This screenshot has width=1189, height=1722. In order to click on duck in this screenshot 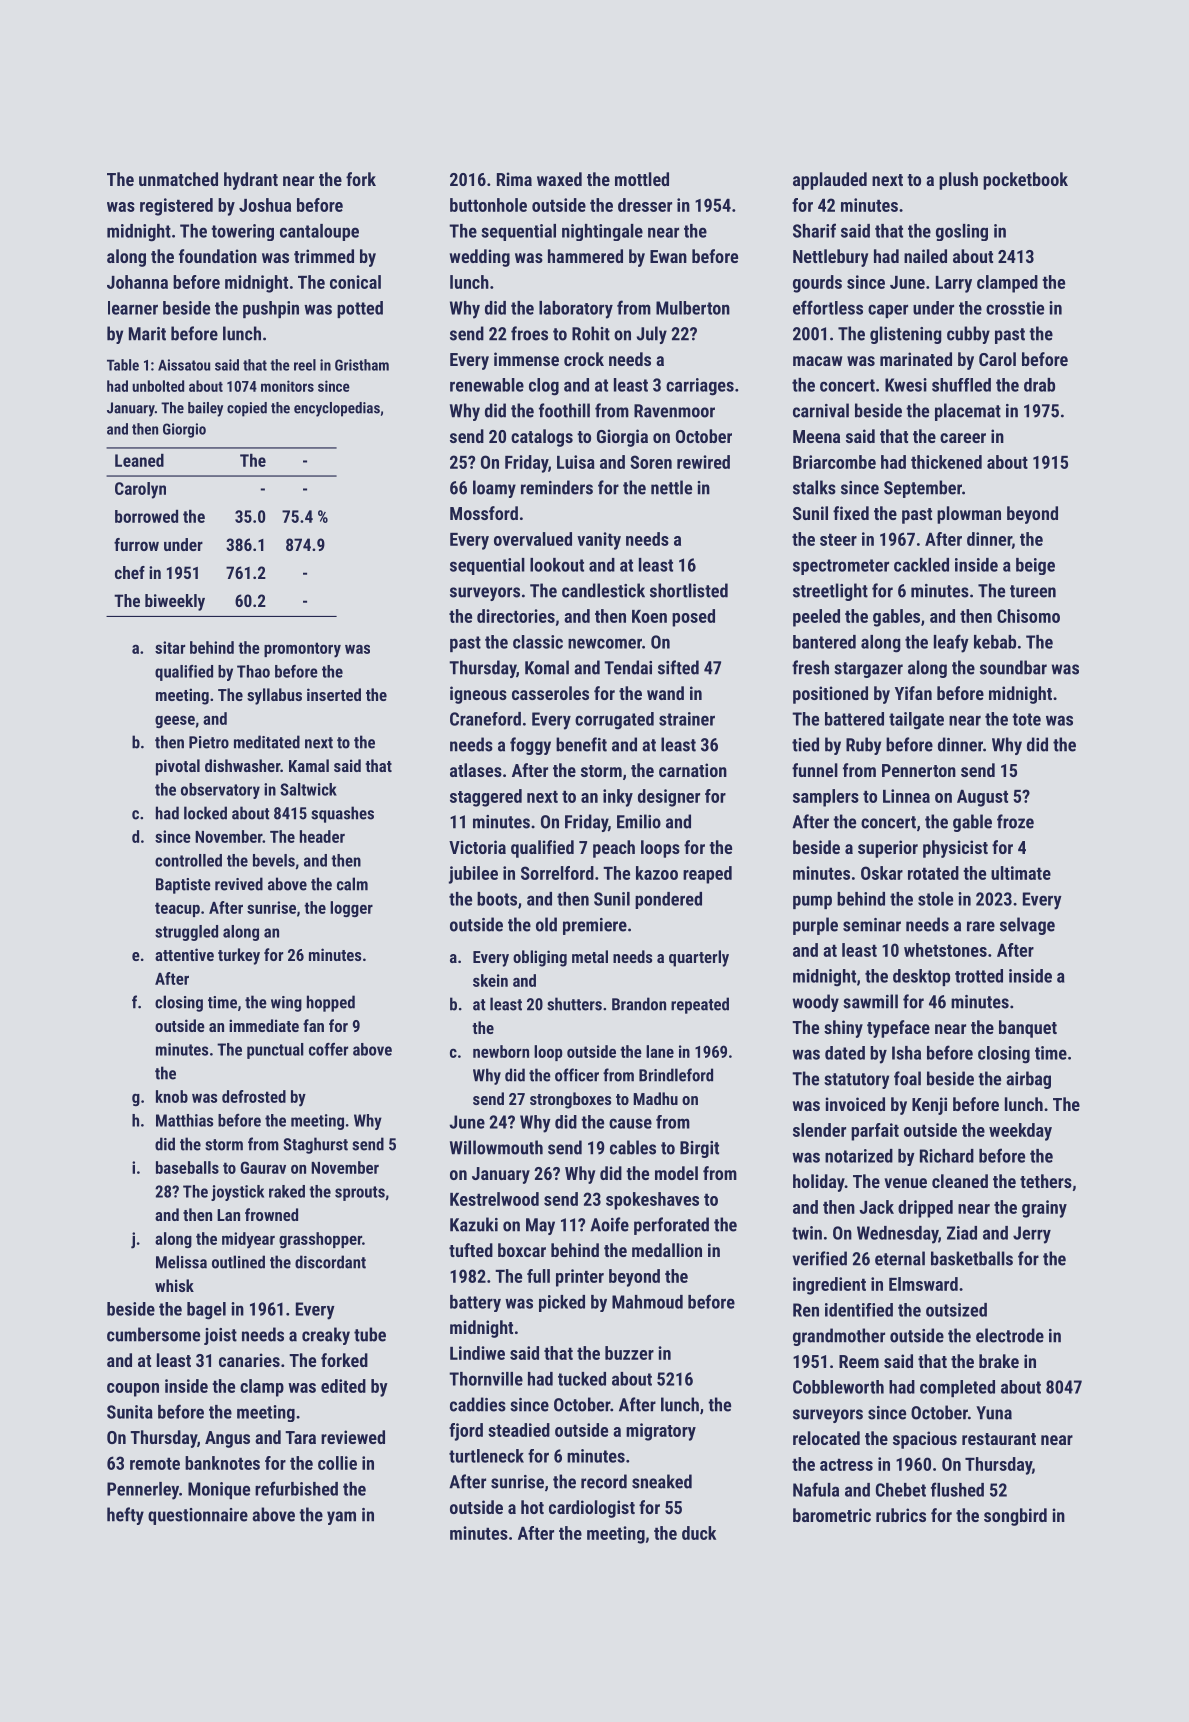, I will do `click(699, 1533)`.
